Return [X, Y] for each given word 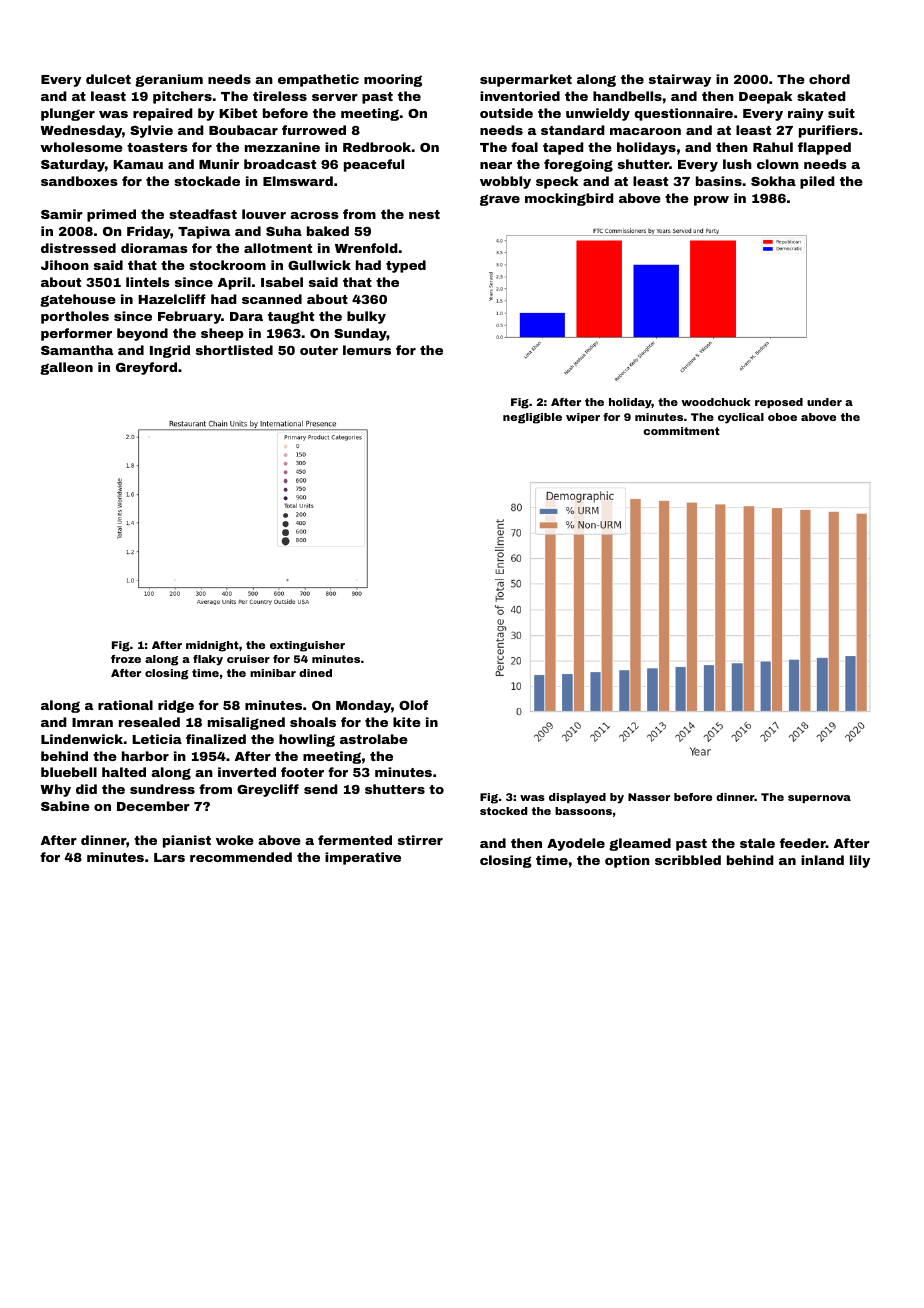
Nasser [649, 797]
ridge [176, 706]
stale [757, 843]
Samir [62, 214]
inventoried [520, 96]
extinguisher [307, 646]
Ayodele [576, 844]
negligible [532, 418]
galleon [66, 368]
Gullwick [319, 265]
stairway [680, 80]
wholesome [81, 147]
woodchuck [716, 402]
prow [711, 201]
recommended [241, 857]
